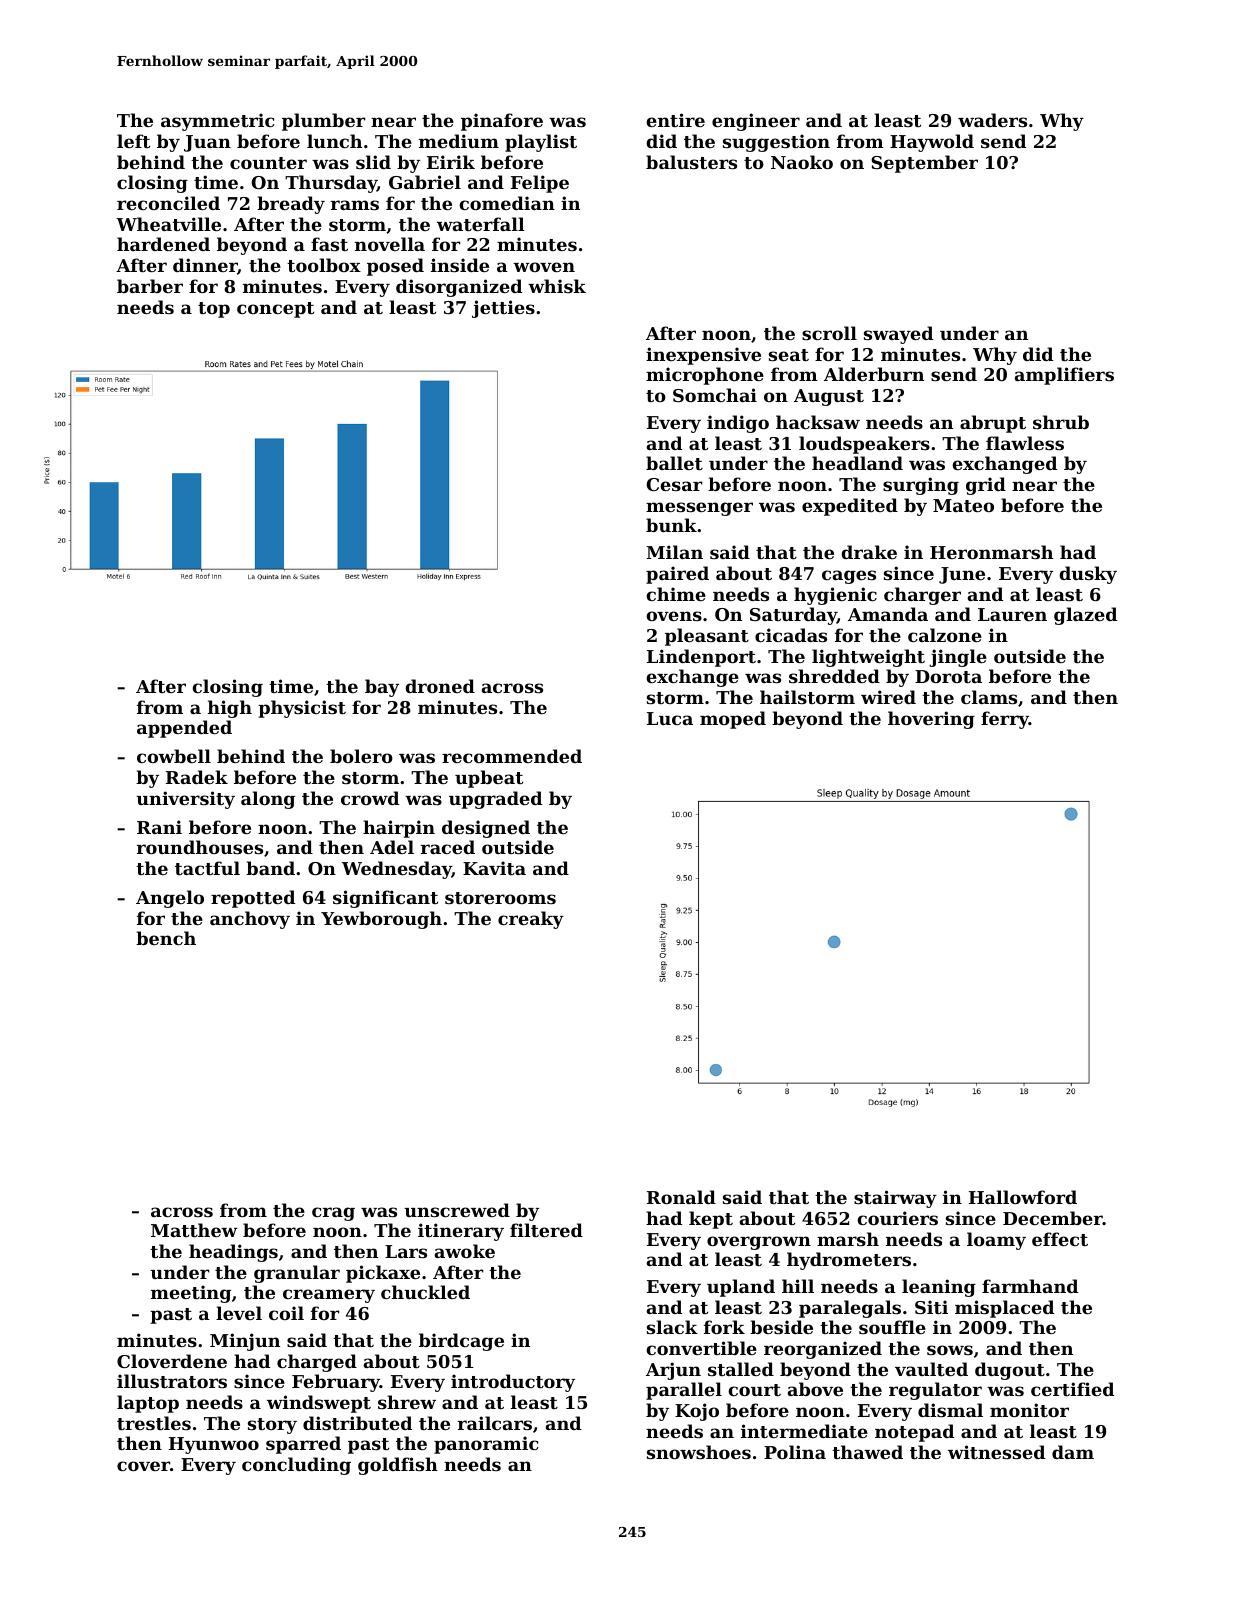 This screenshot has width=1236, height=1600. What do you see at coordinates (741, 1288) in the screenshot?
I see `upland` at bounding box center [741, 1288].
